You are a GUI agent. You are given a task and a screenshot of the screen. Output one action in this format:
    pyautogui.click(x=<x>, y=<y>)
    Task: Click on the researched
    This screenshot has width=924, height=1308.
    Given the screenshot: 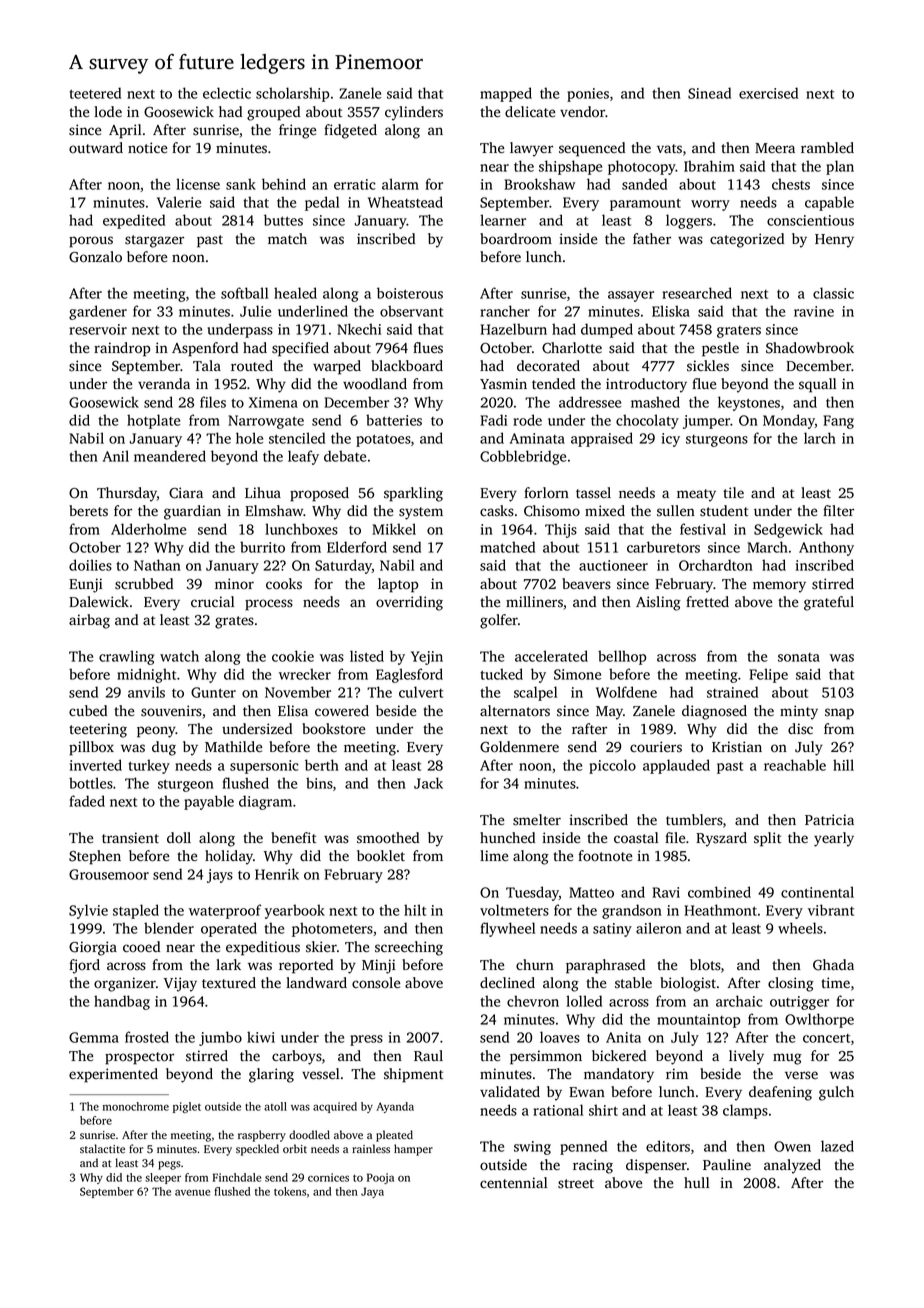 What is the action you would take?
    pyautogui.click(x=697, y=293)
